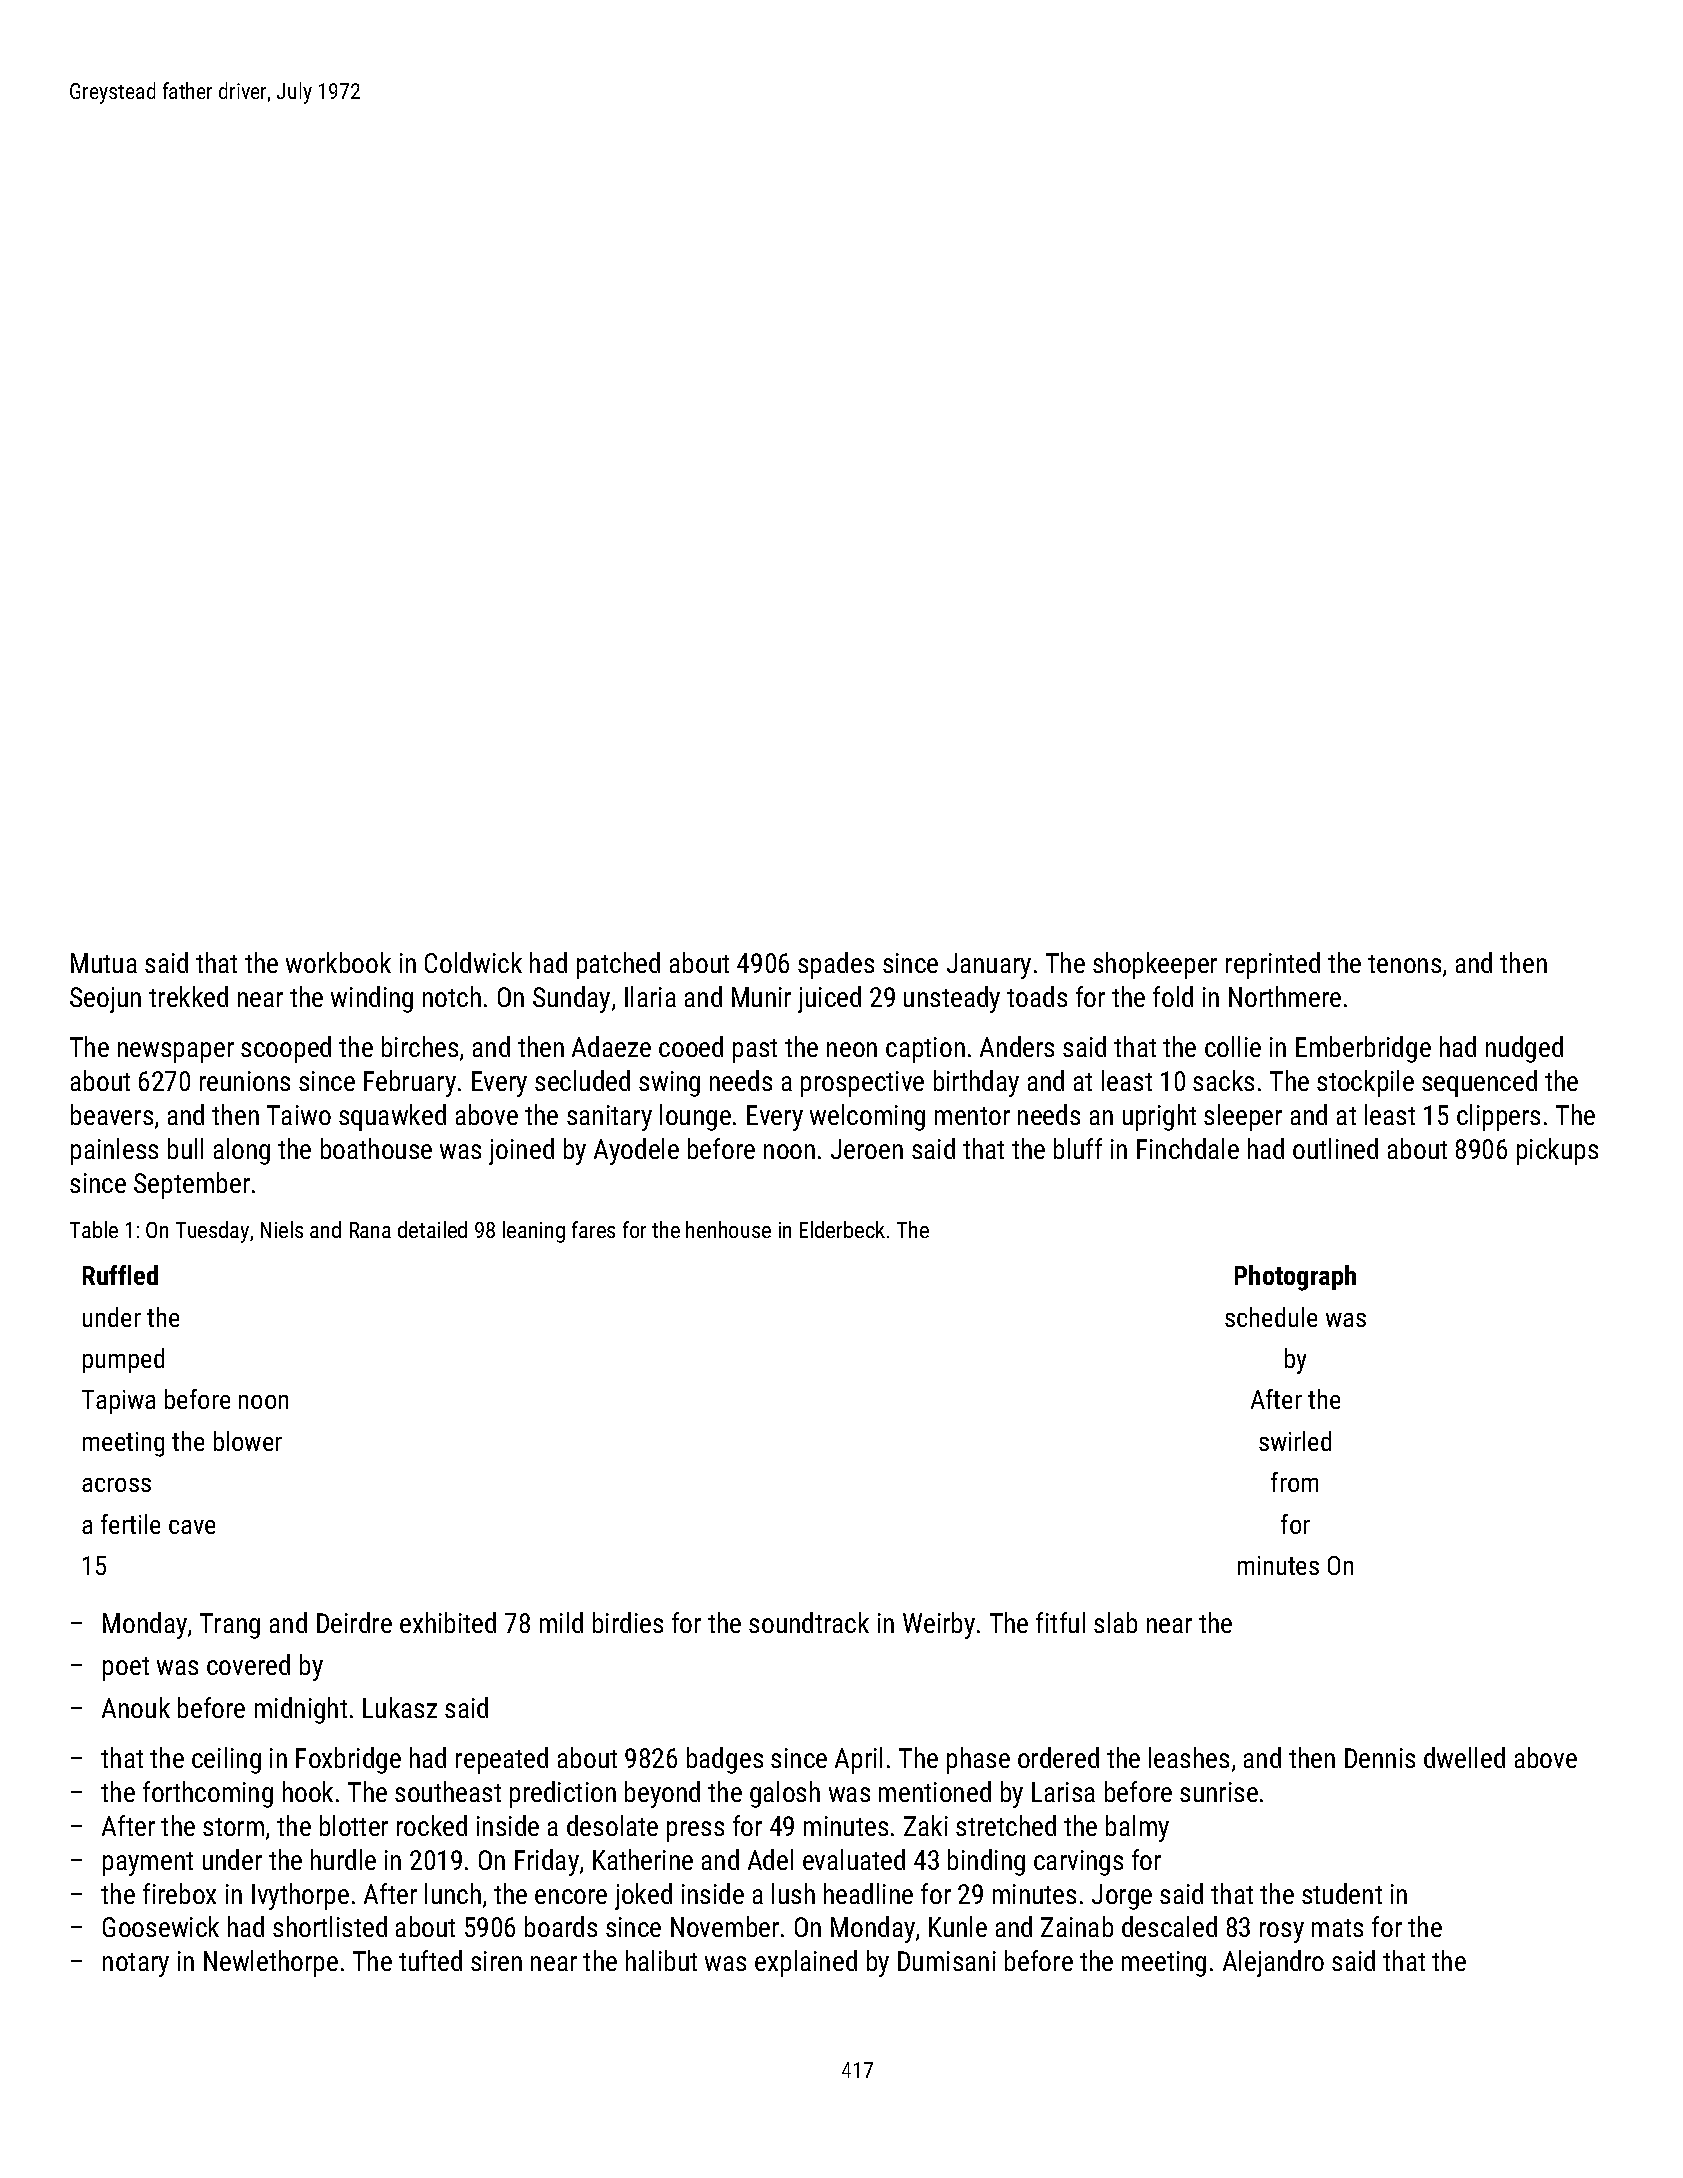  I want to click on Alejandro, so click(1273, 1963).
